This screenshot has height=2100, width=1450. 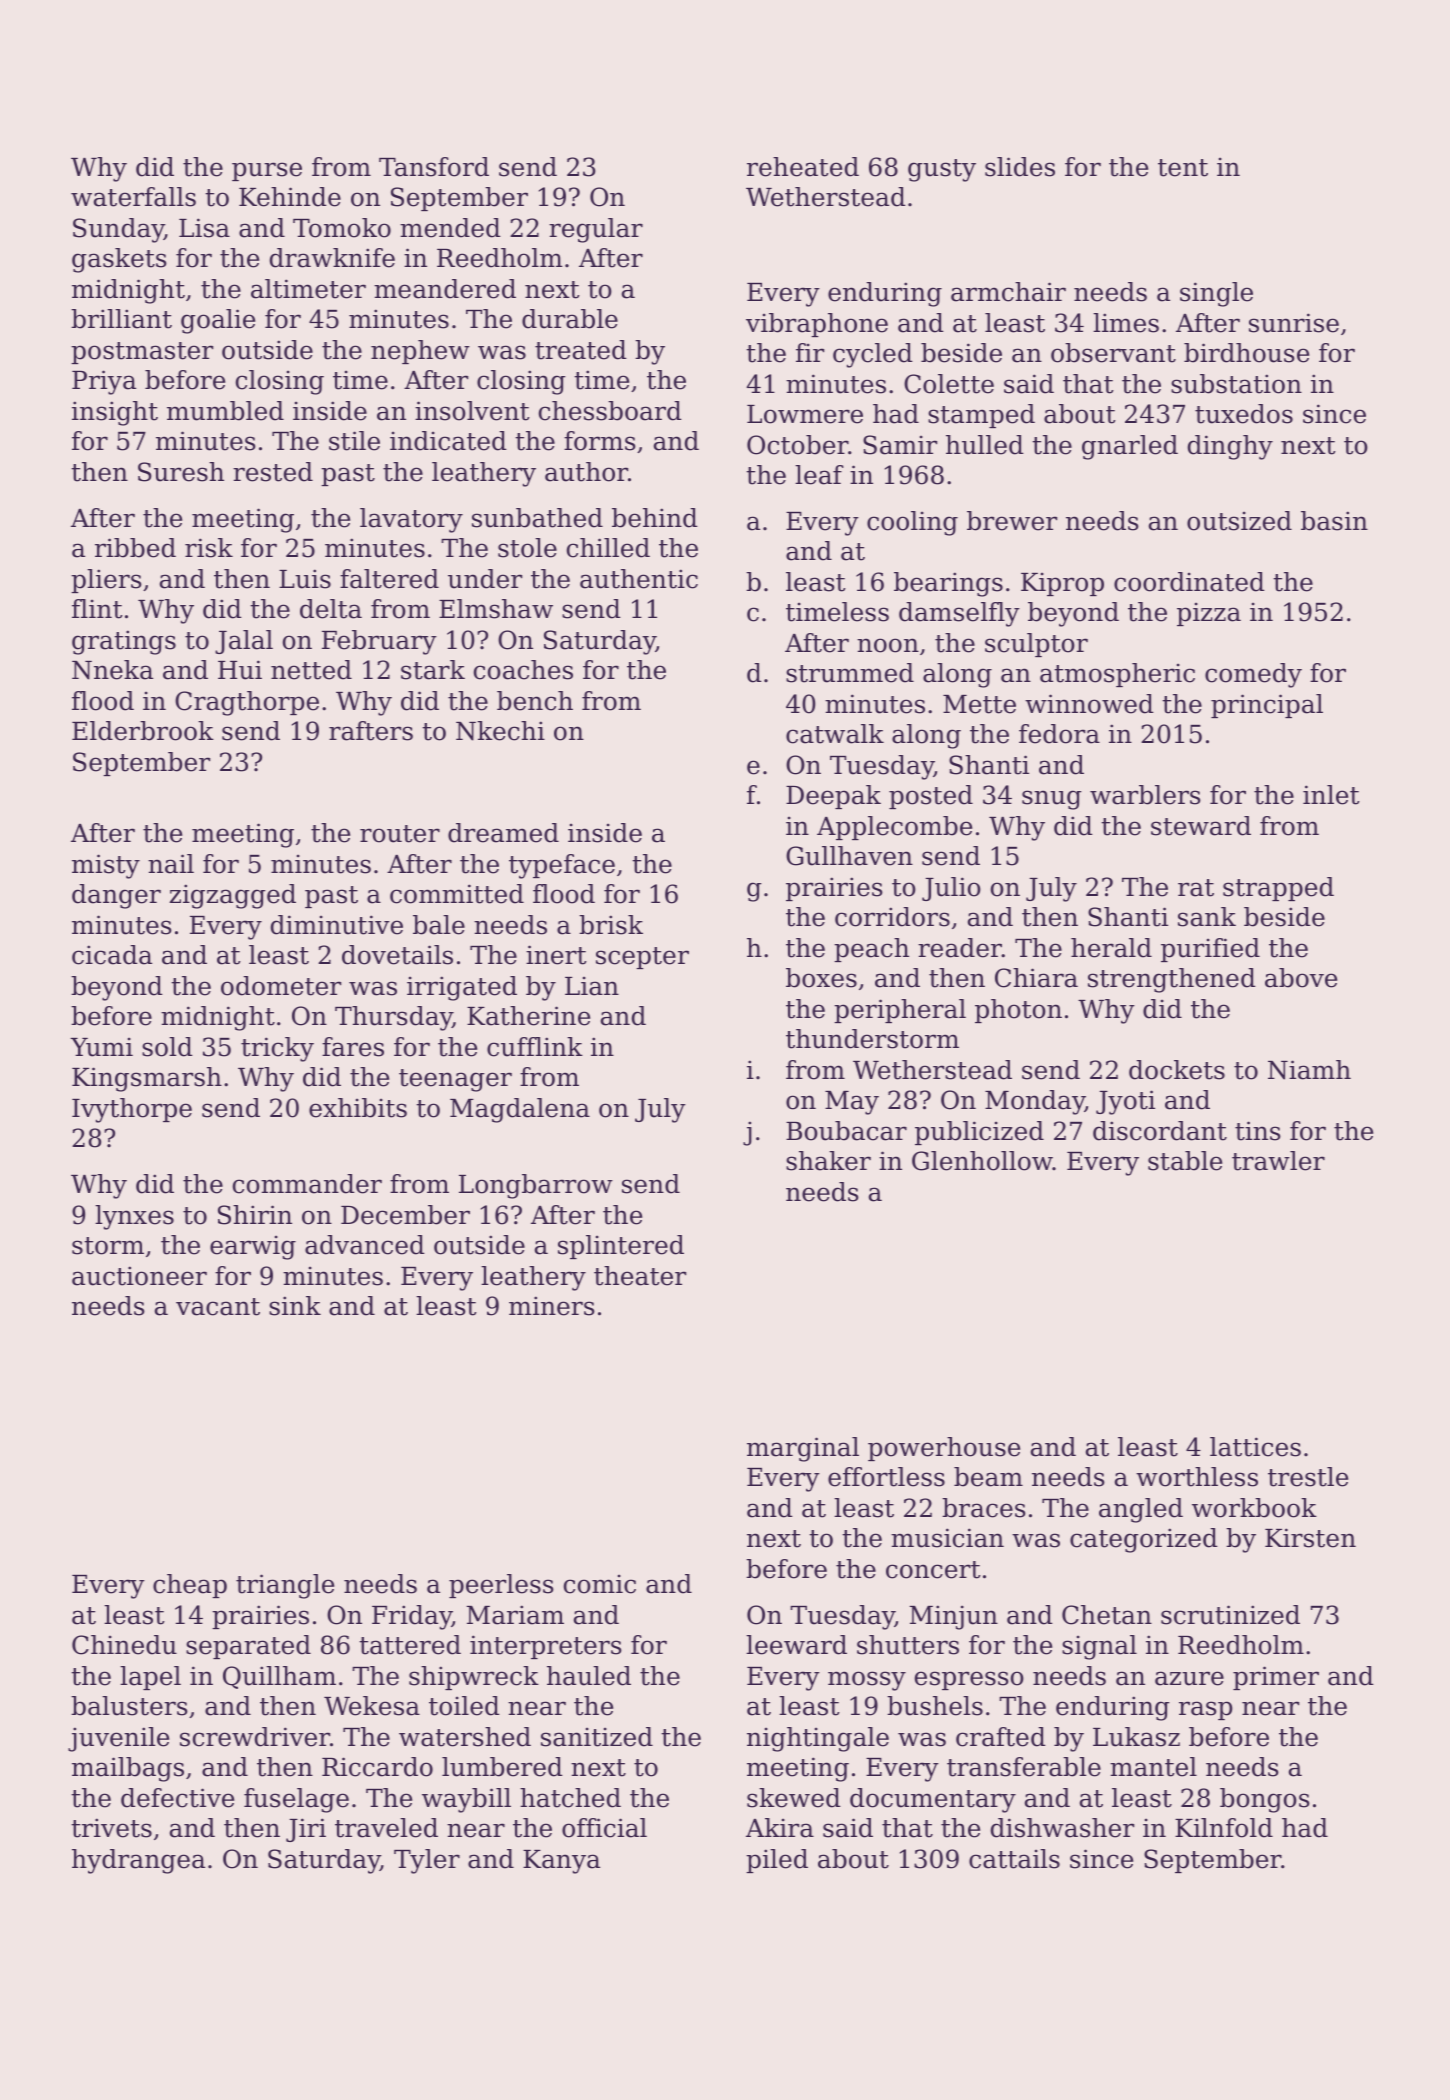 What do you see at coordinates (143, 731) in the screenshot?
I see `Elderbrook` at bounding box center [143, 731].
